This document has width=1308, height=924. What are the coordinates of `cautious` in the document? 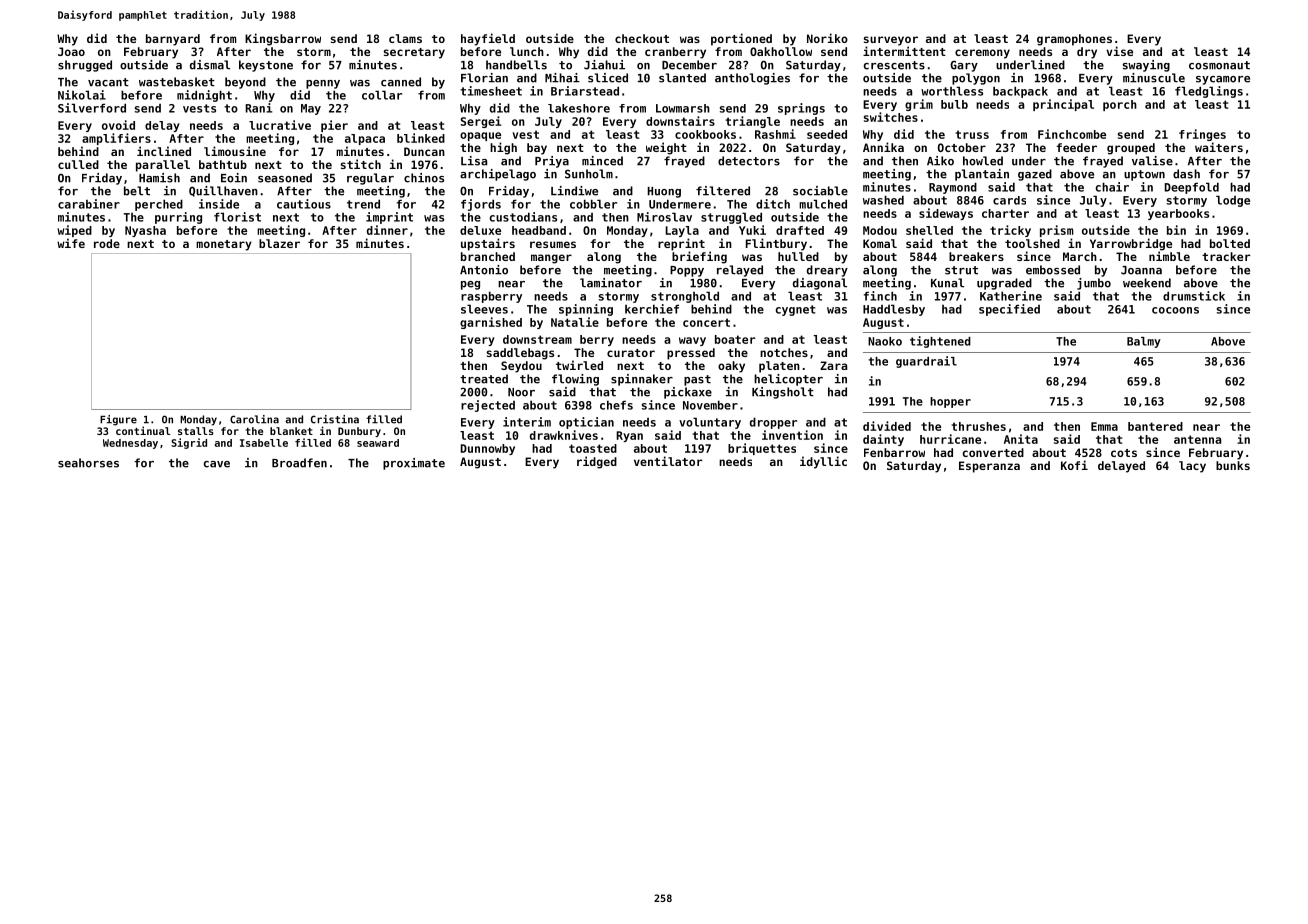 It's located at (304, 204).
